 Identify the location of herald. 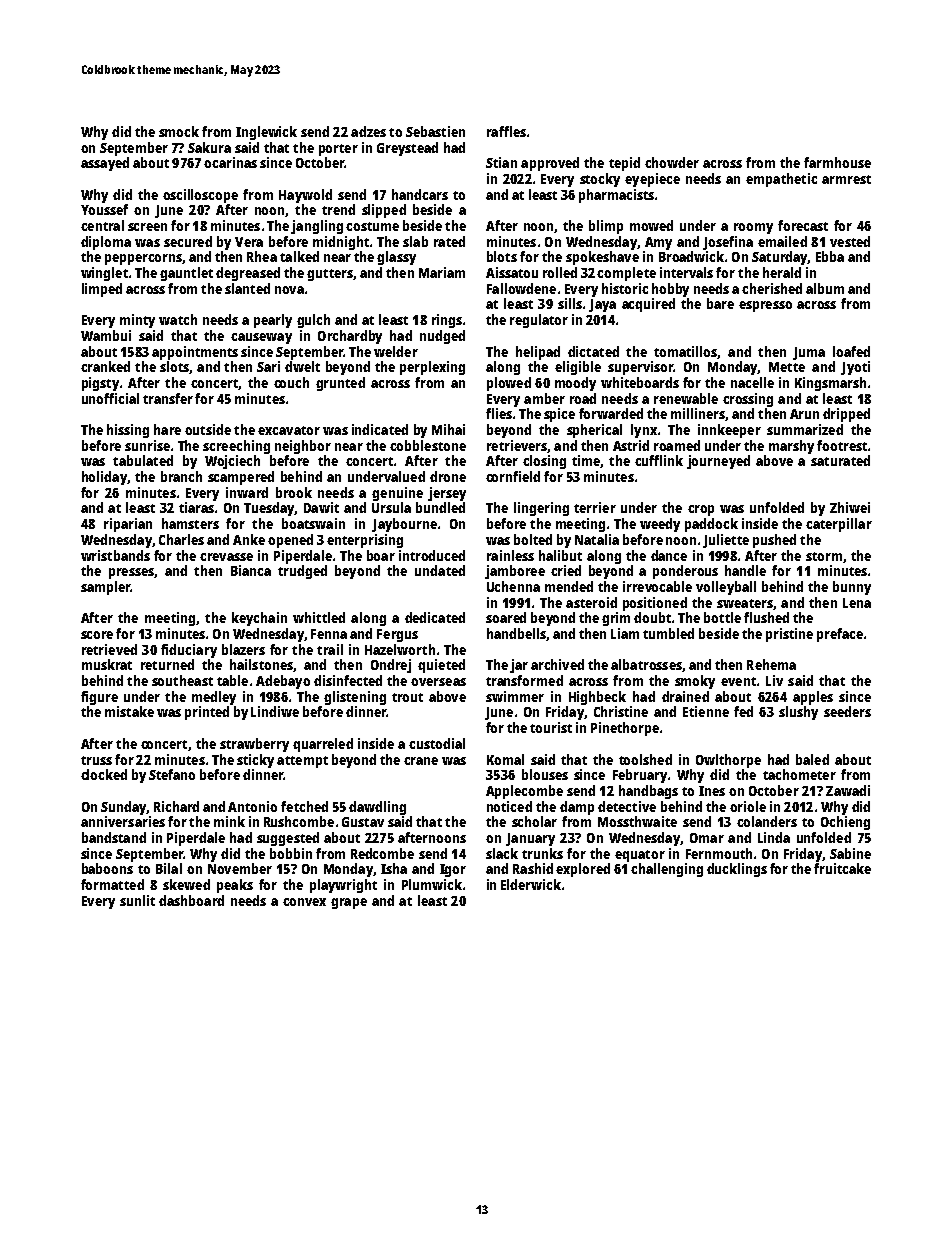
(782, 272).
